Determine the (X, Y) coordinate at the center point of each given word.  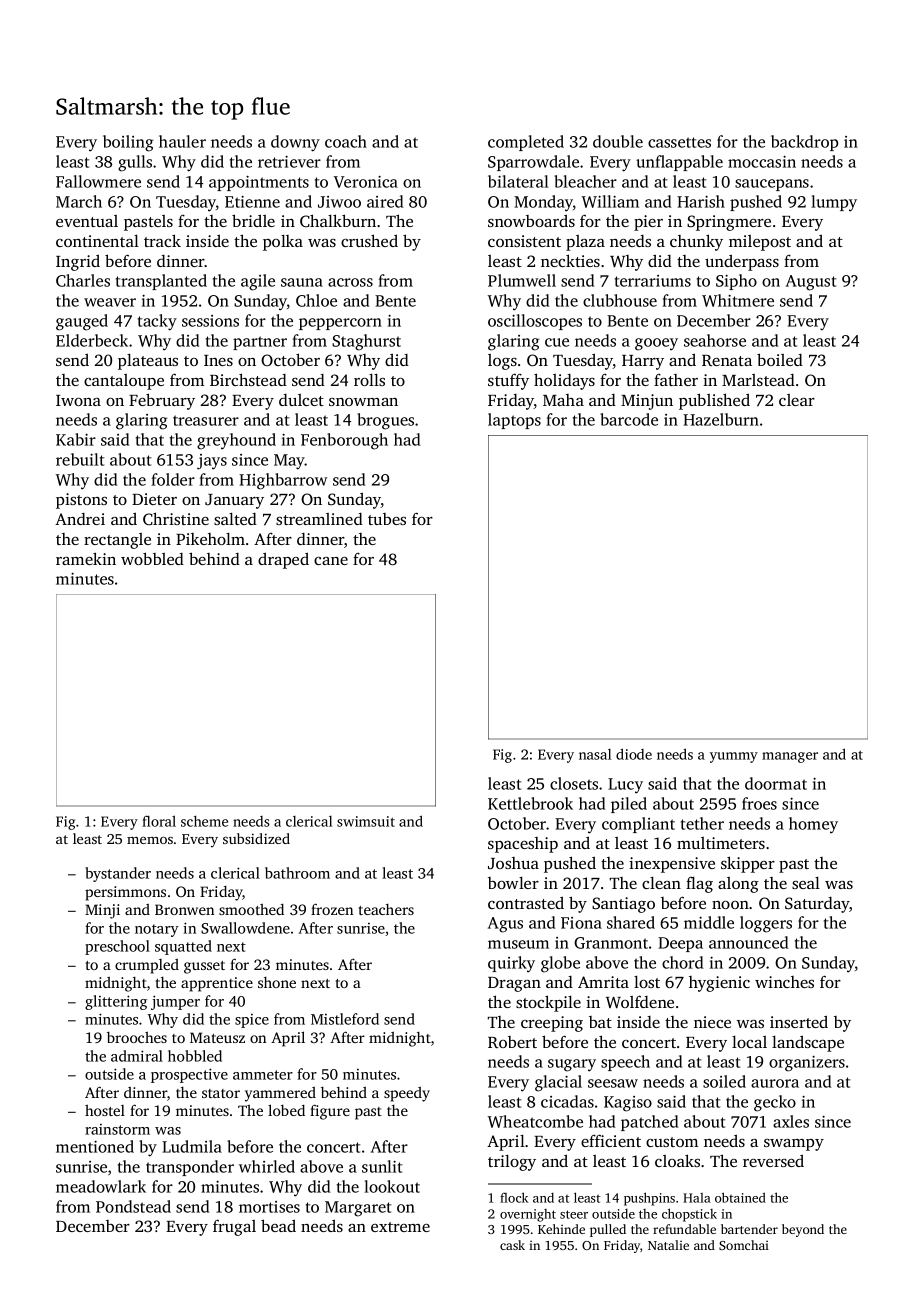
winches (784, 982)
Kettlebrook (530, 803)
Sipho (736, 282)
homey (813, 825)
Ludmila (192, 1146)
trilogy (512, 1163)
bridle (253, 220)
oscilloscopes (535, 322)
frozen (332, 909)
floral (159, 821)
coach (346, 141)
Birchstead (248, 379)
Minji (102, 911)
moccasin (762, 161)
